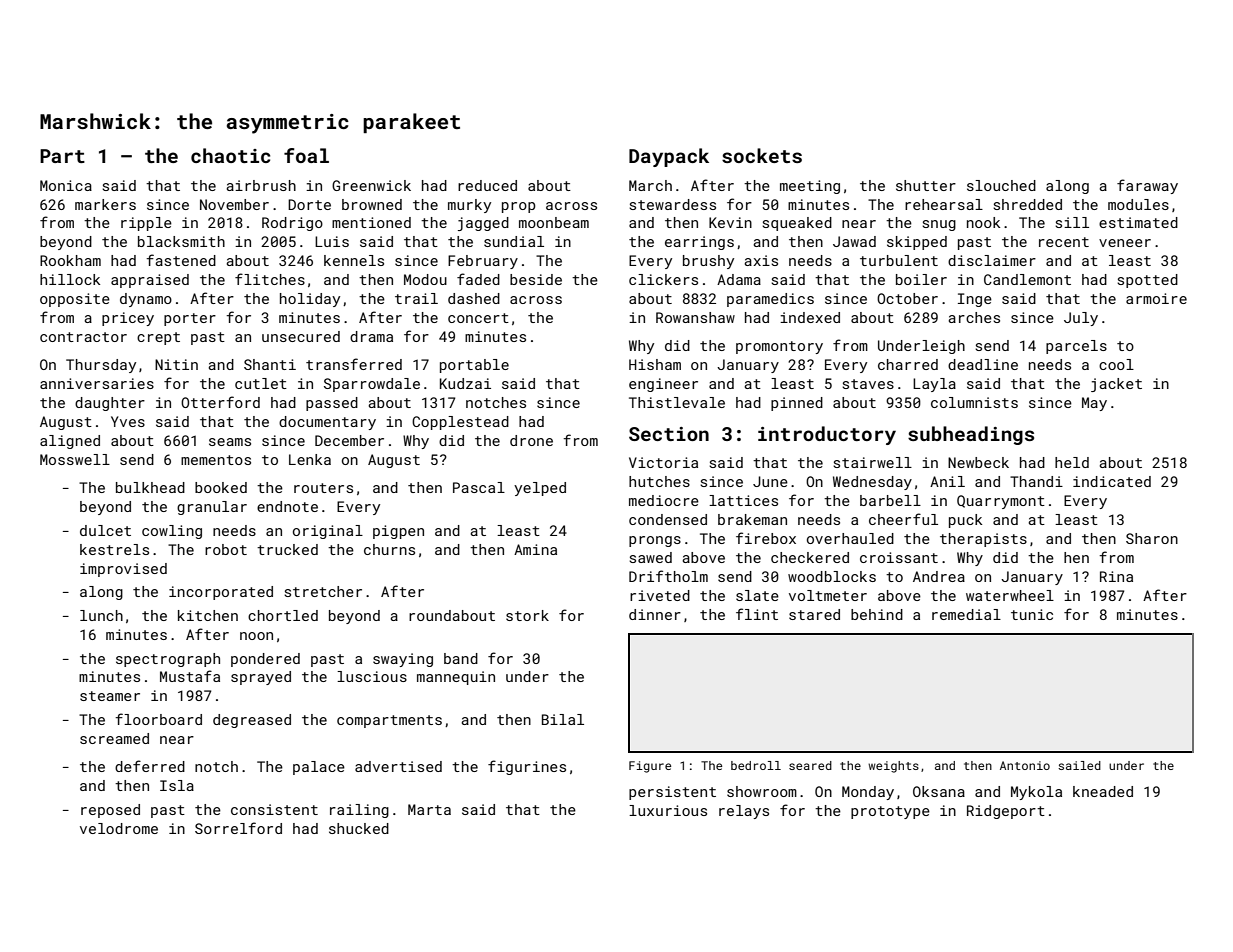 The image size is (1233, 952). Describe the element at coordinates (479, 487) in the screenshot. I see `Pascal` at that location.
